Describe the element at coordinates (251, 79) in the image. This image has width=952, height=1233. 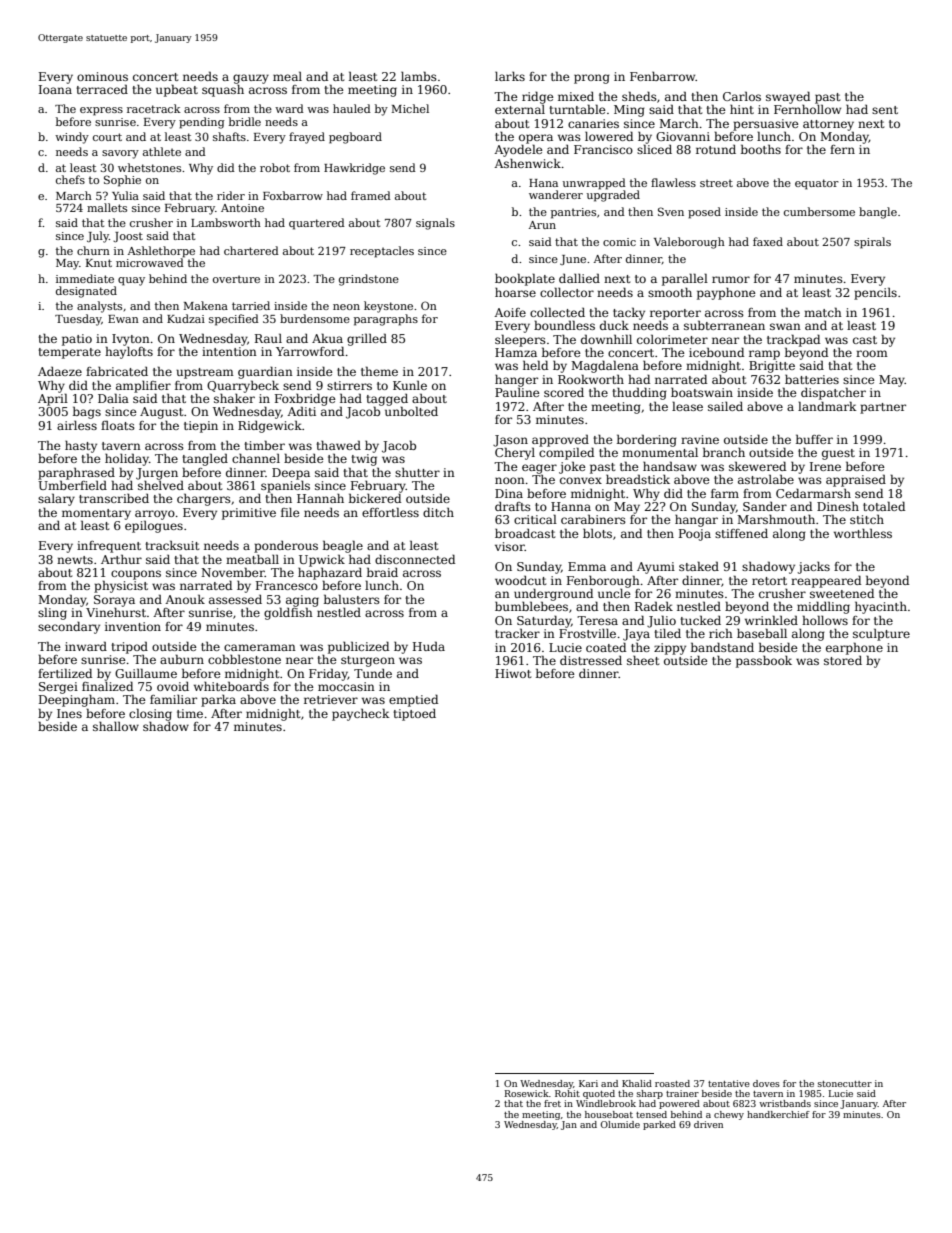
I see `gauzy` at that location.
